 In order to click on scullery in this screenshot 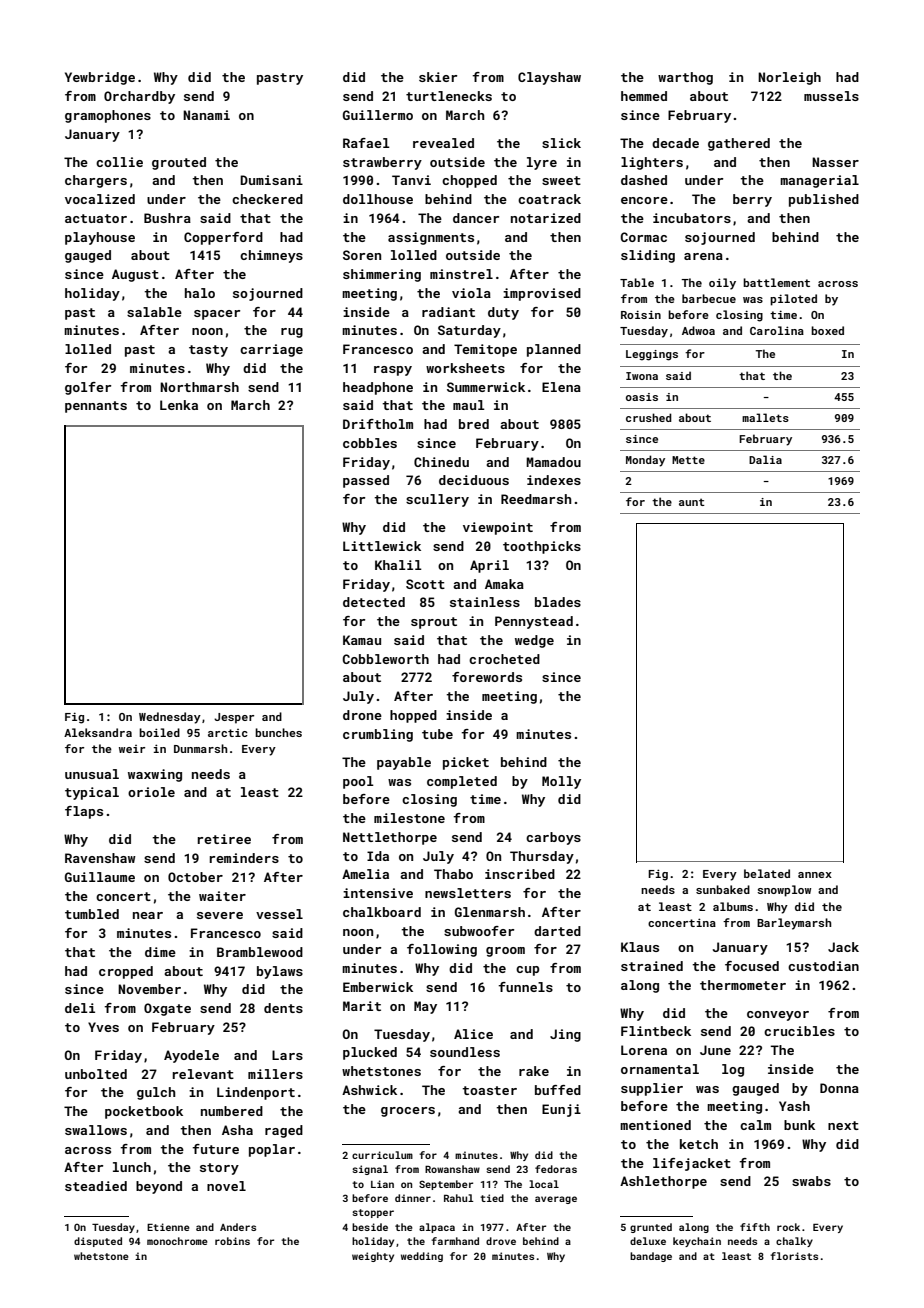, I will do `click(437, 500)`.
